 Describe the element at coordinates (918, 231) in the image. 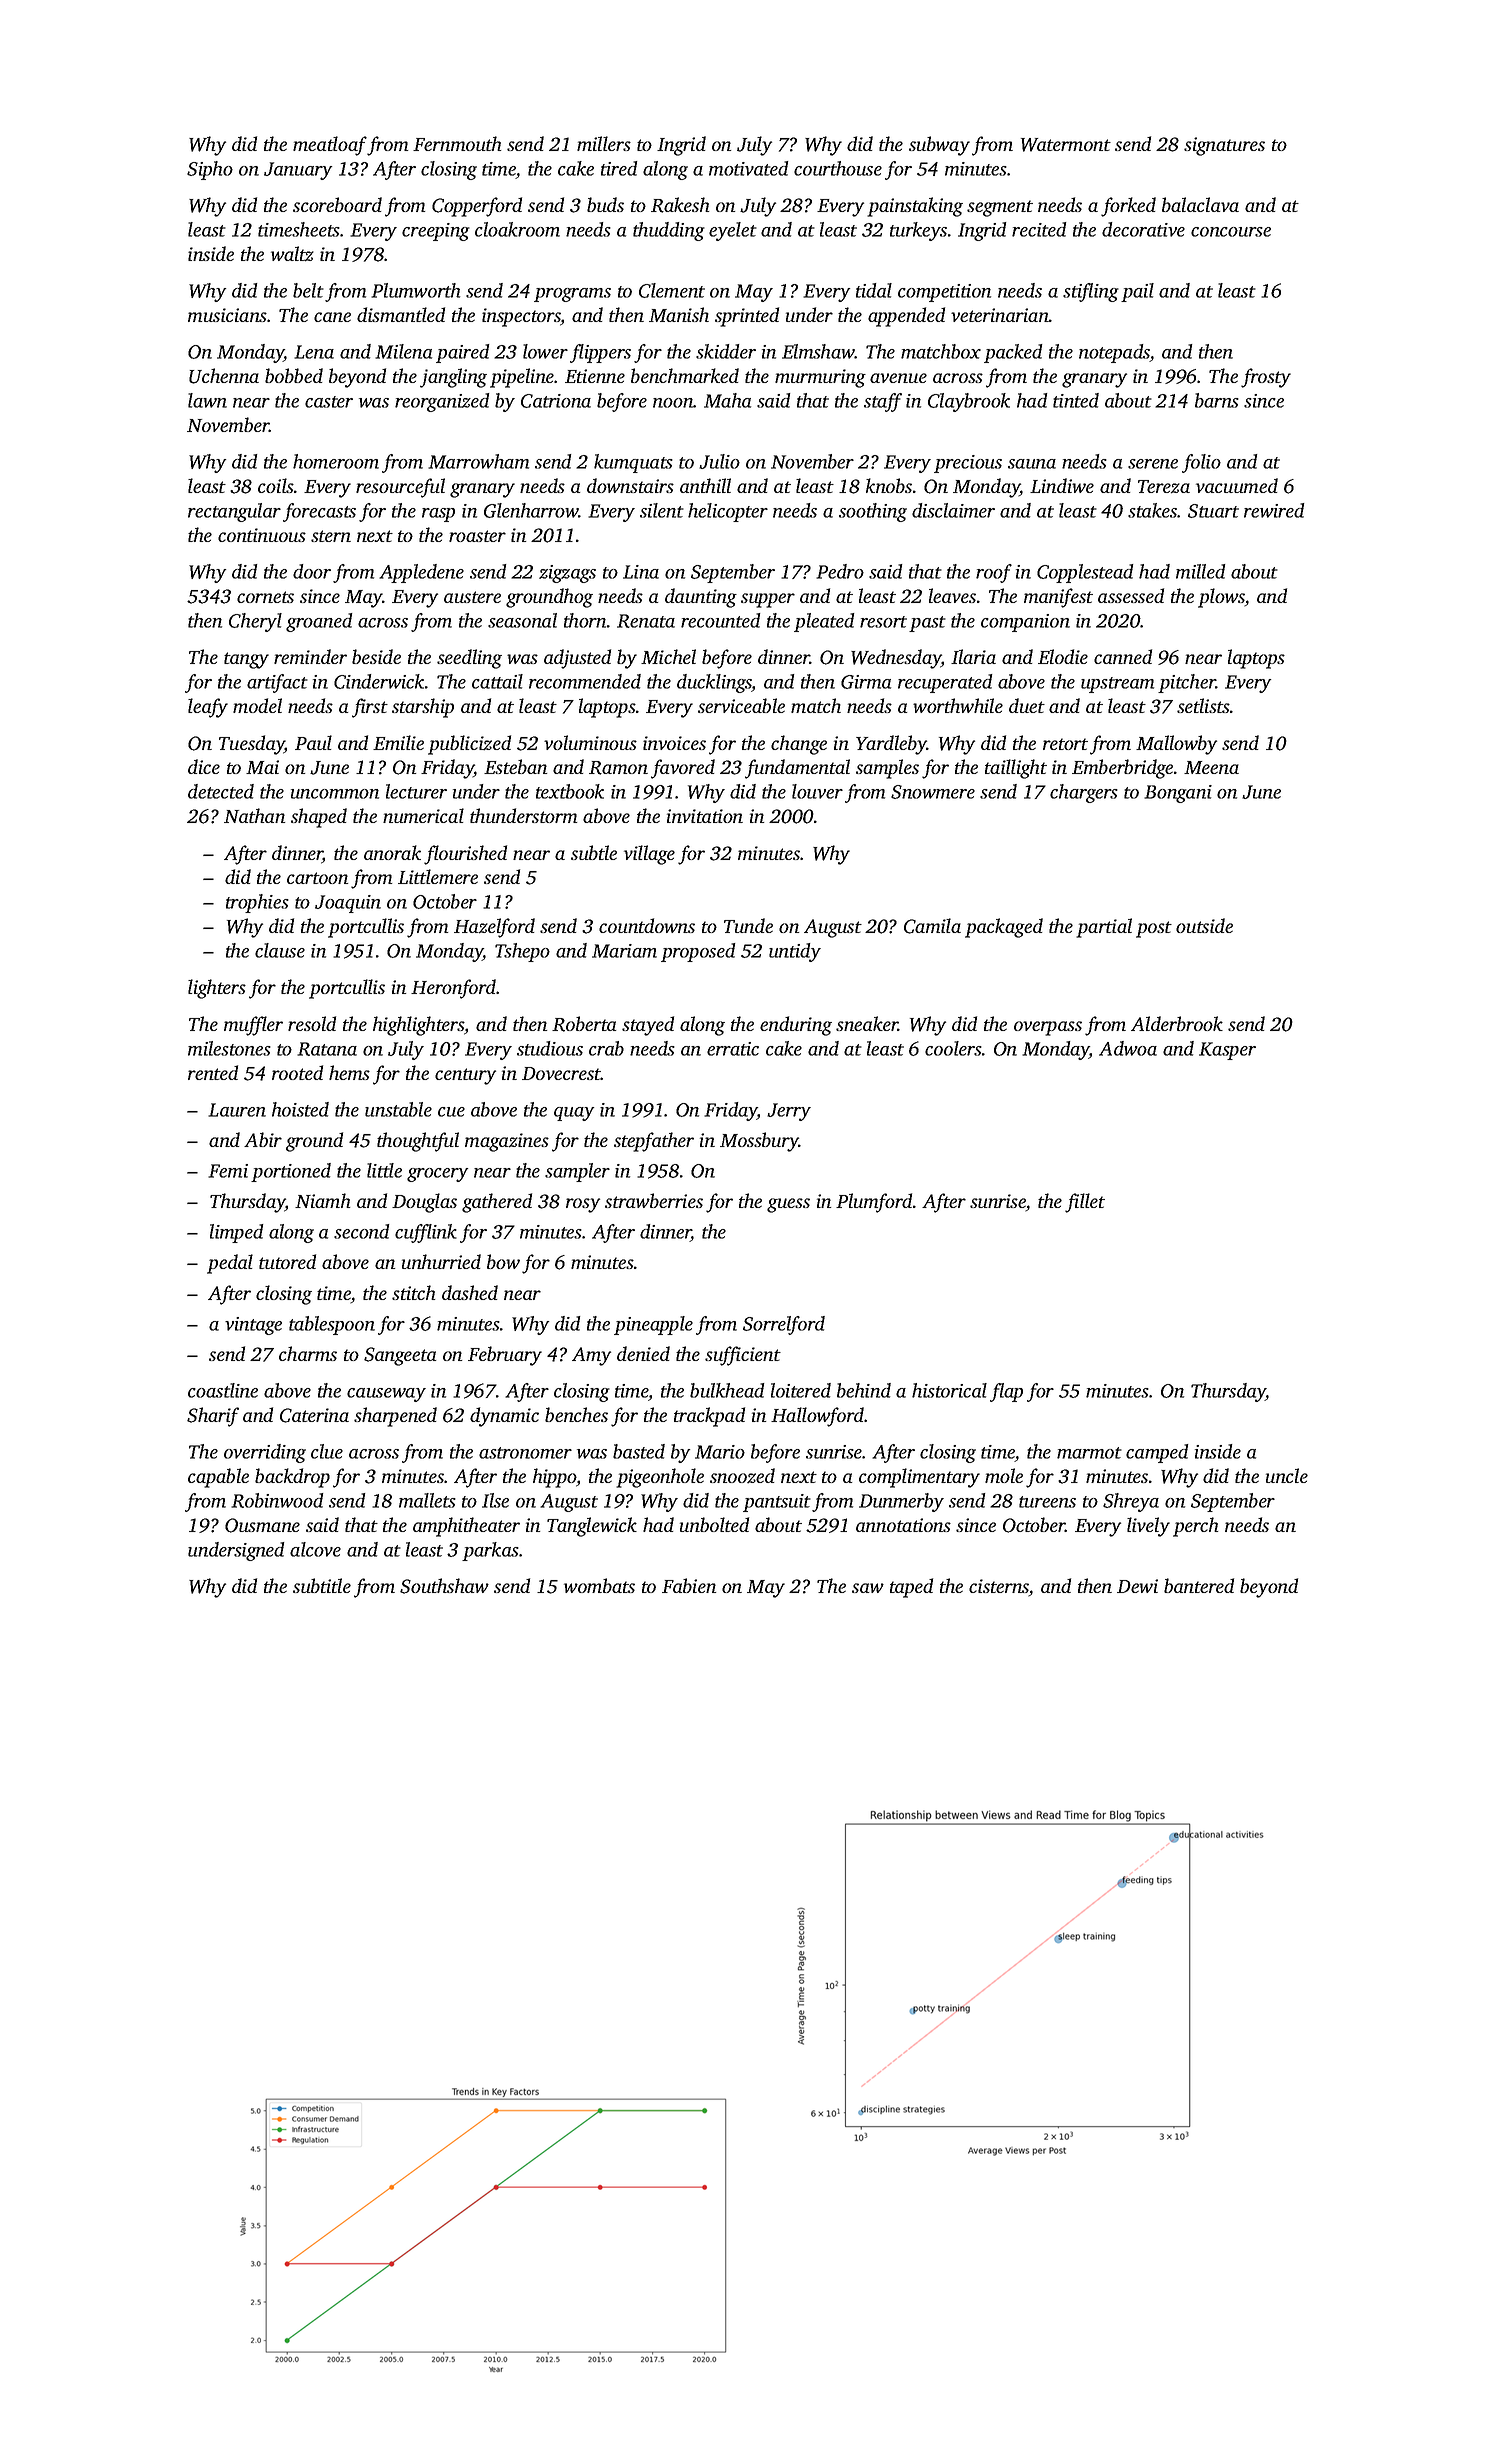

I see `turkeys` at that location.
